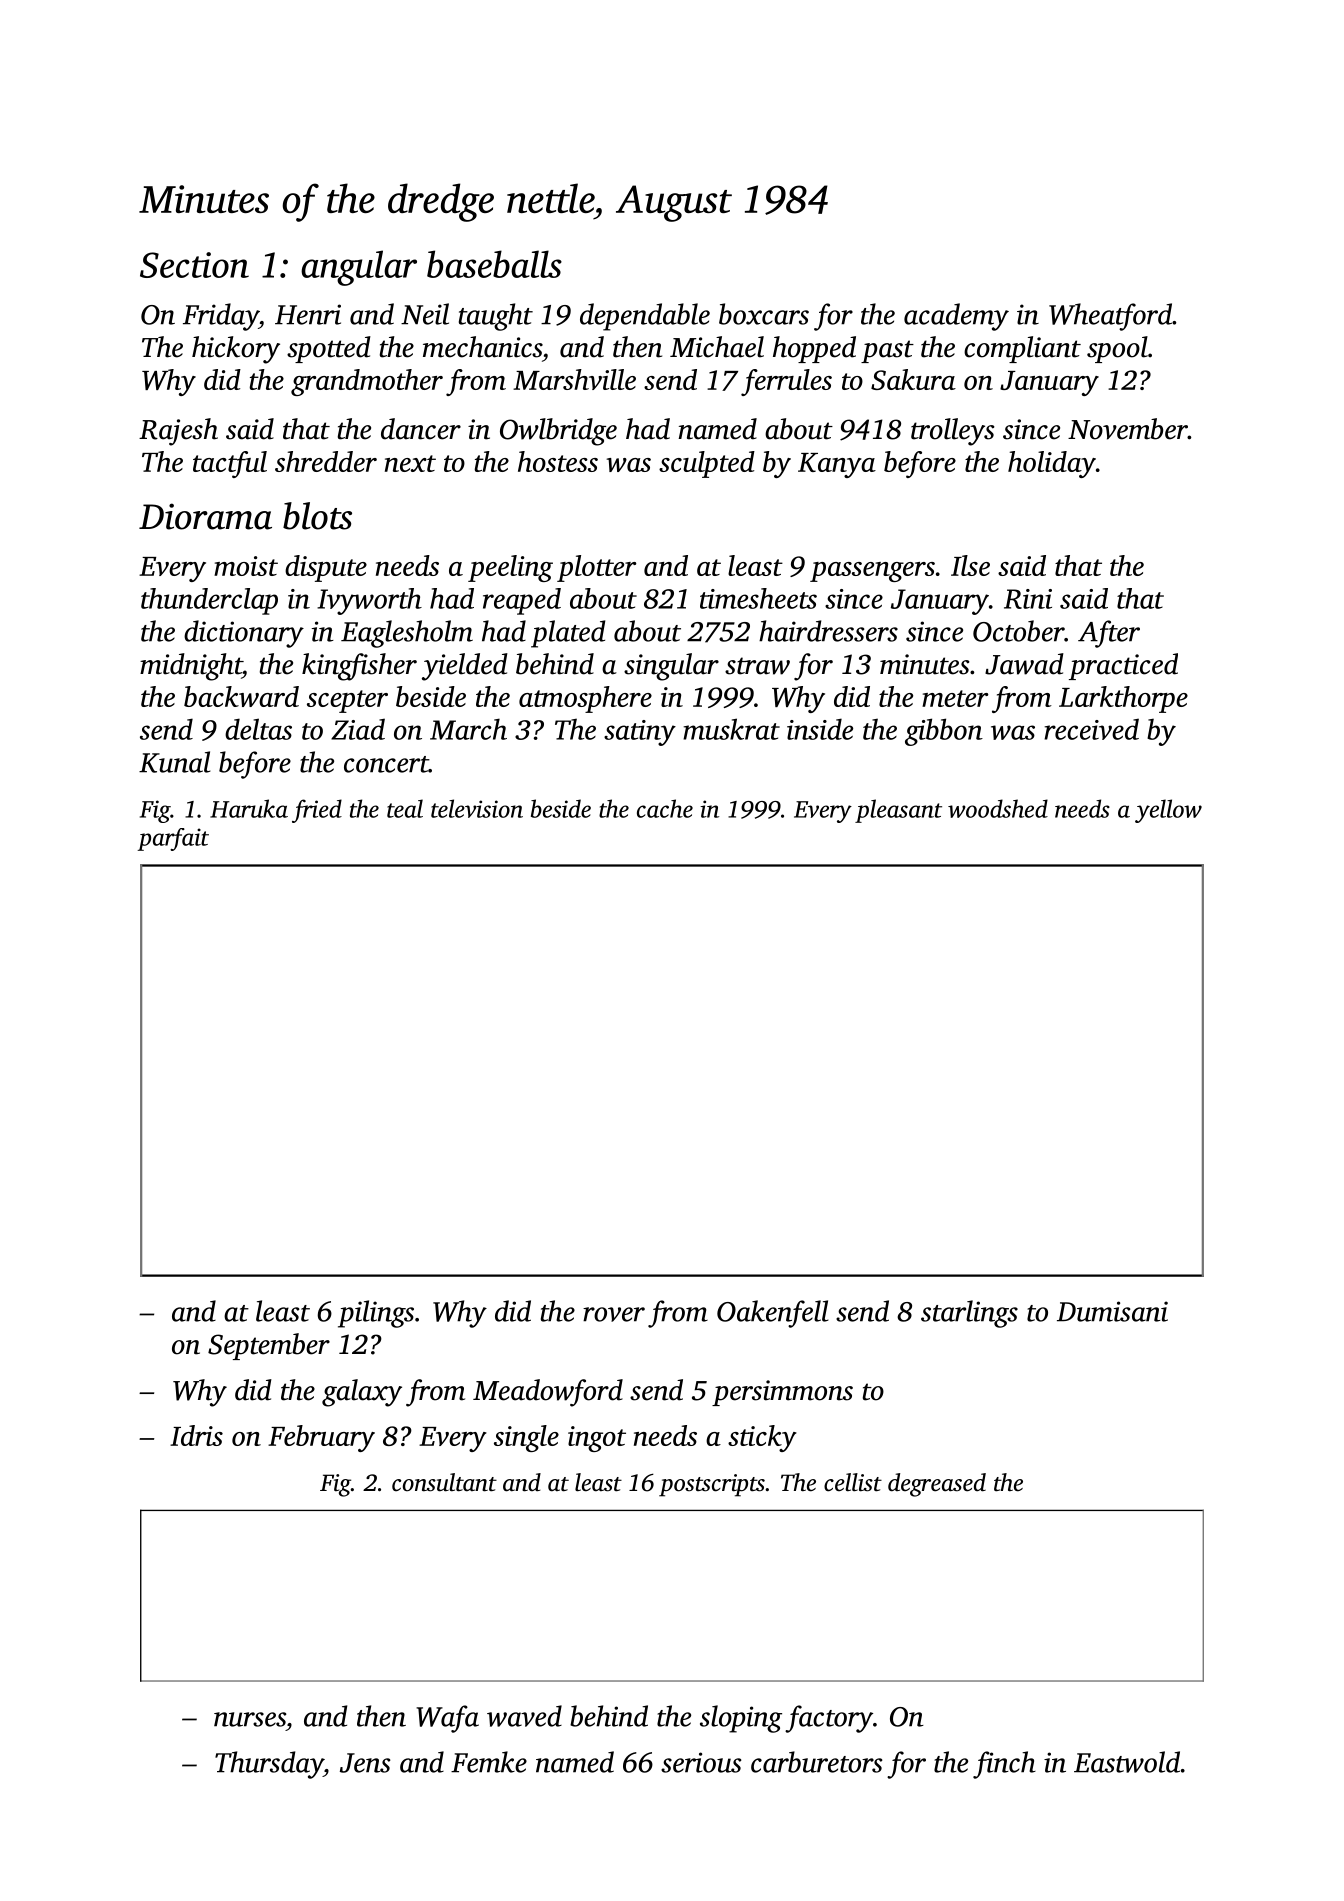  Describe the element at coordinates (477, 808) in the screenshot. I see `television` at that location.
